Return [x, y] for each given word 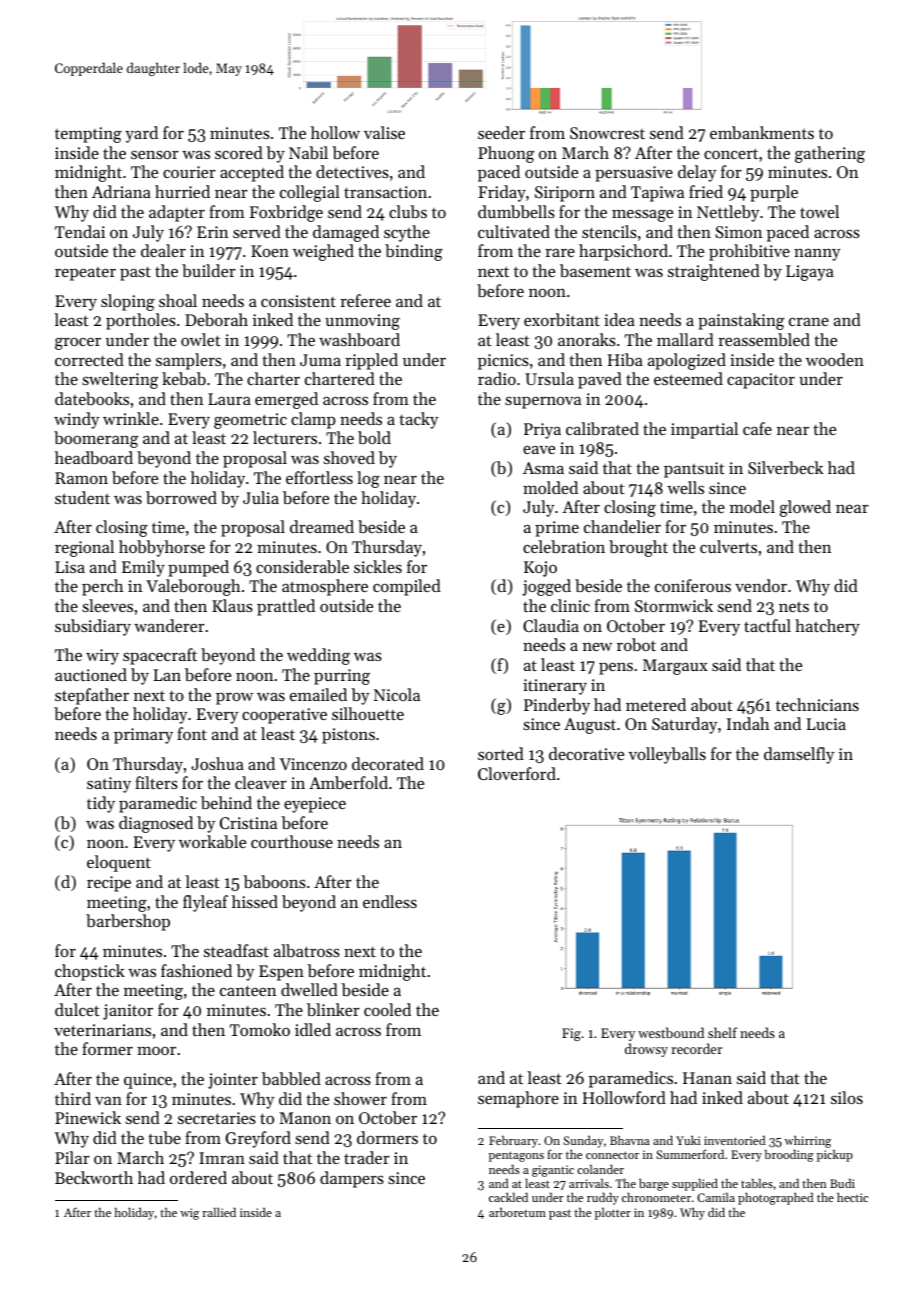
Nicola [397, 694]
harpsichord [623, 252]
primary [143, 736]
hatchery [827, 627]
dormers [387, 1137]
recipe [109, 884]
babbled [291, 1078]
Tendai [80, 231]
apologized [687, 361]
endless [390, 901]
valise [384, 132]
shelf [722, 1032]
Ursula [549, 378]
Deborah [216, 319]
